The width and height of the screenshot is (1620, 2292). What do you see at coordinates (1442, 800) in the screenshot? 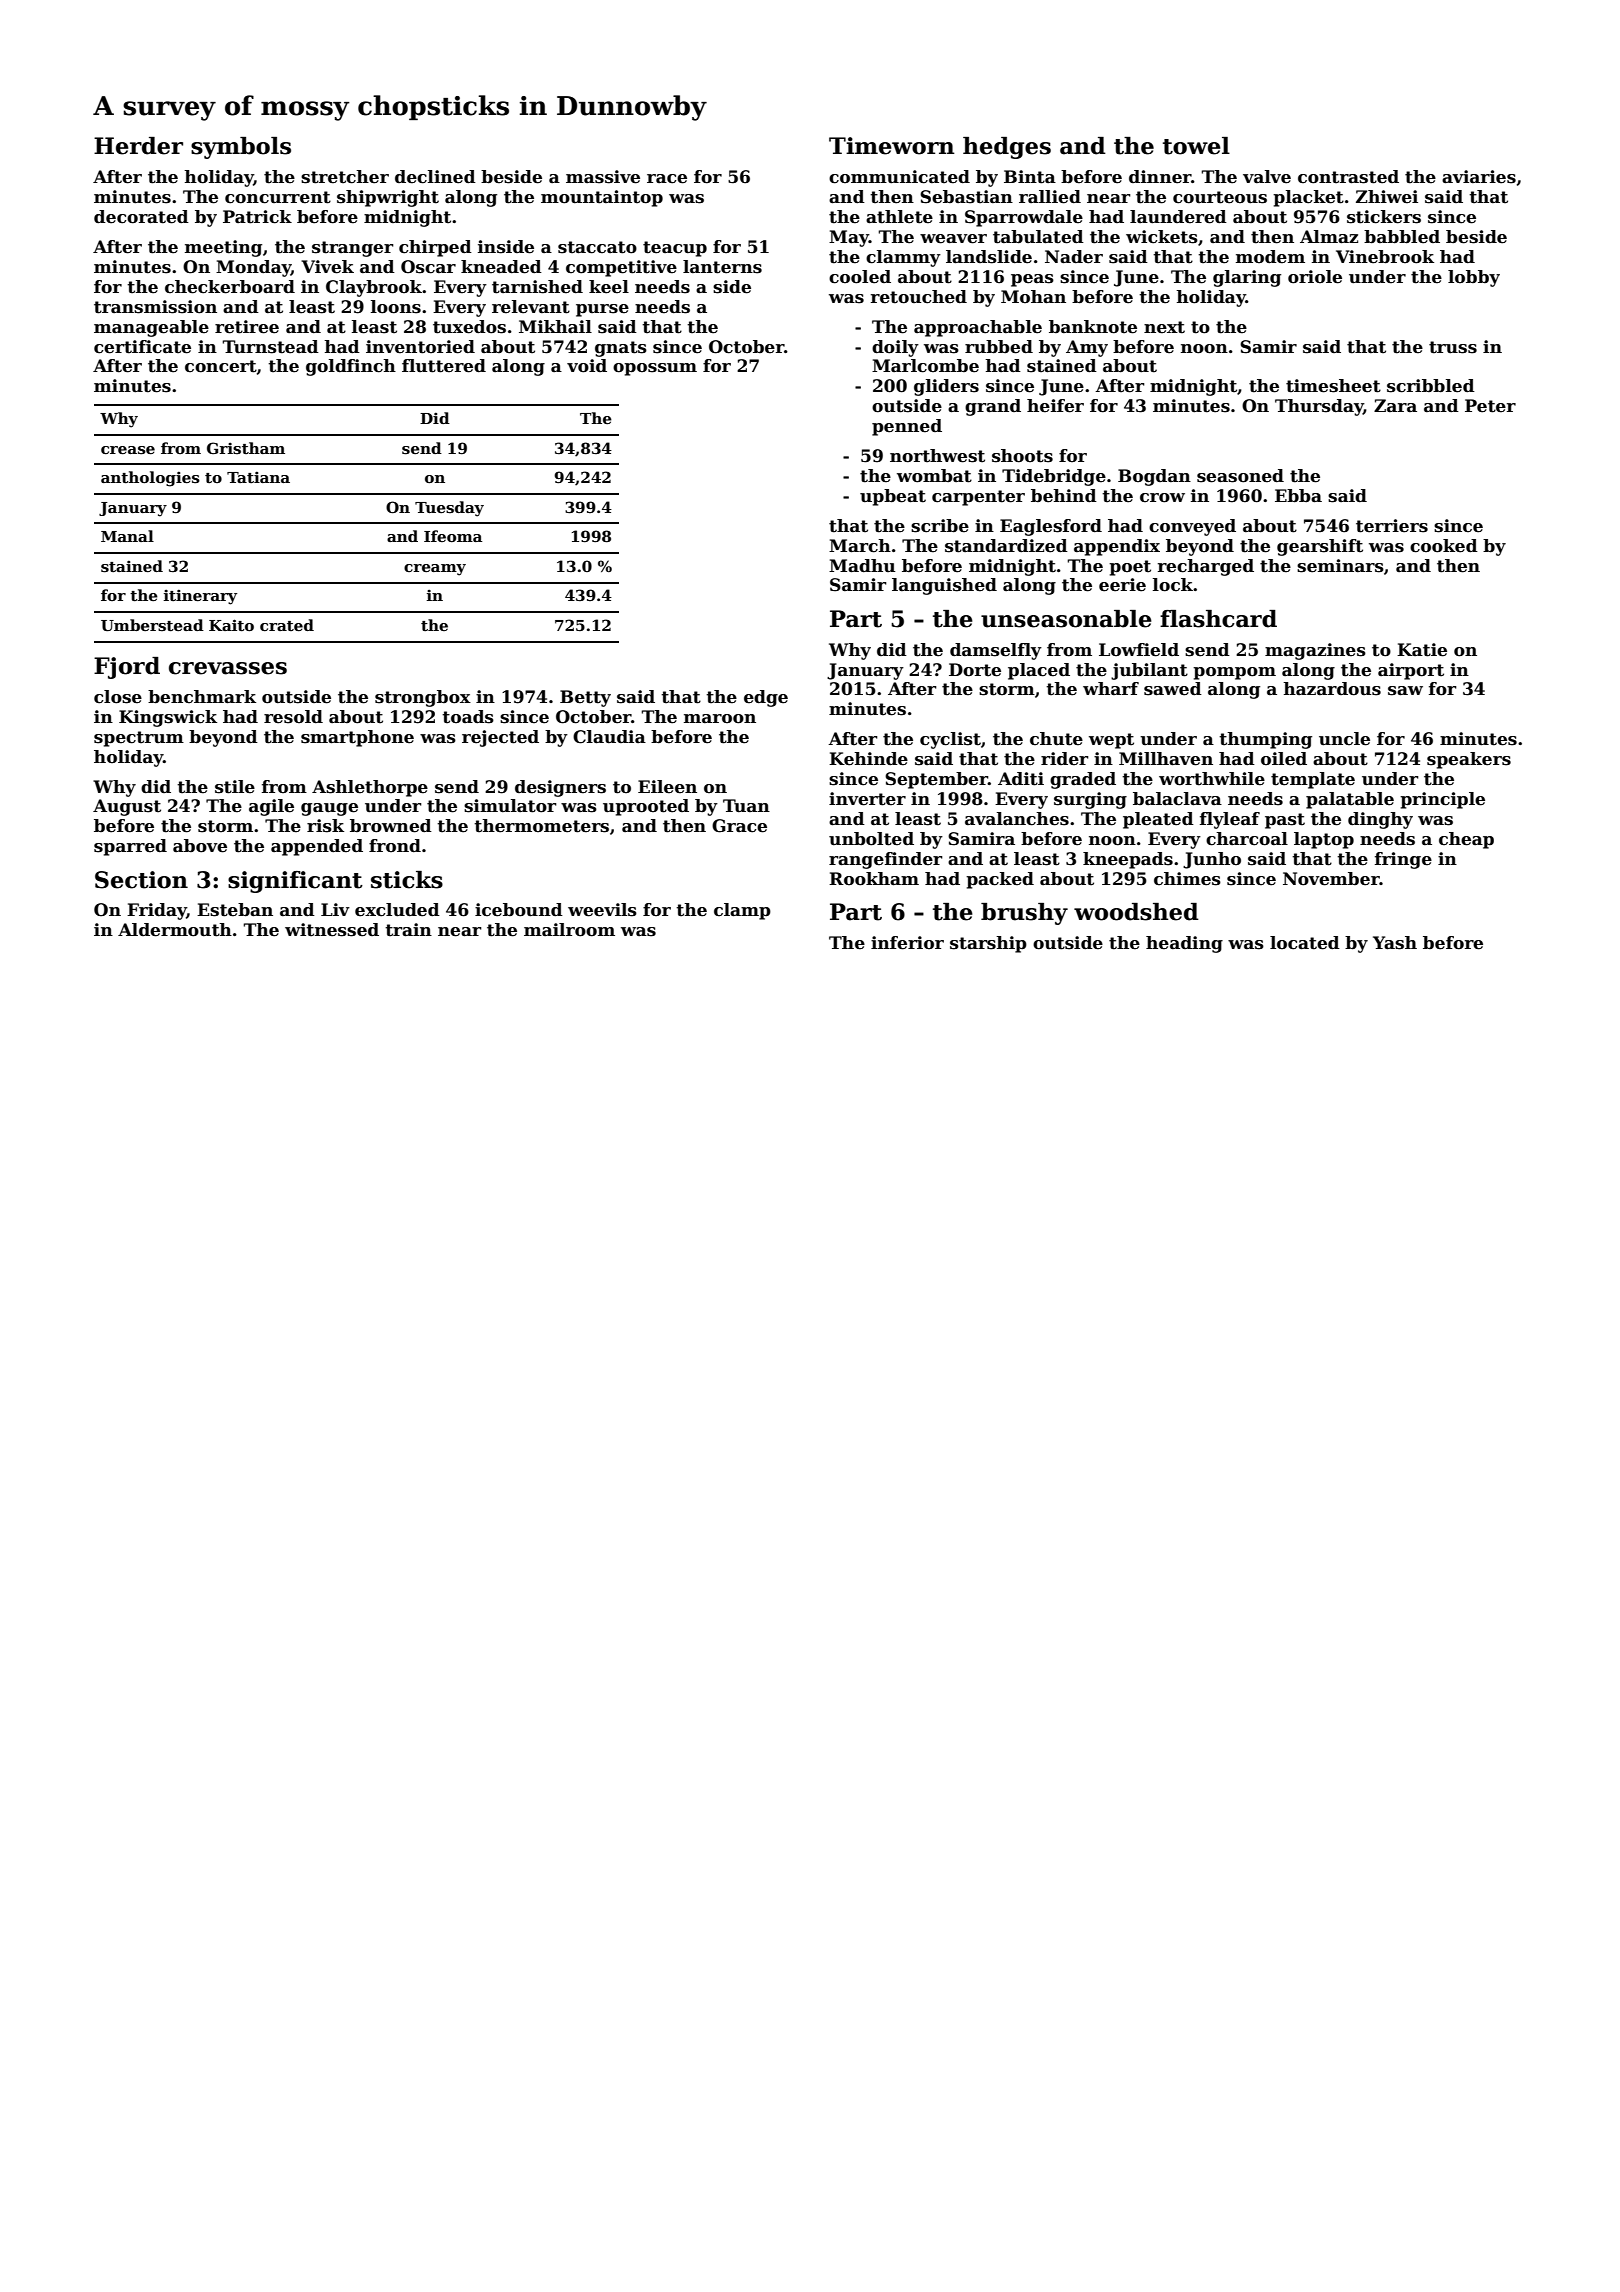
I see `principle` at bounding box center [1442, 800].
